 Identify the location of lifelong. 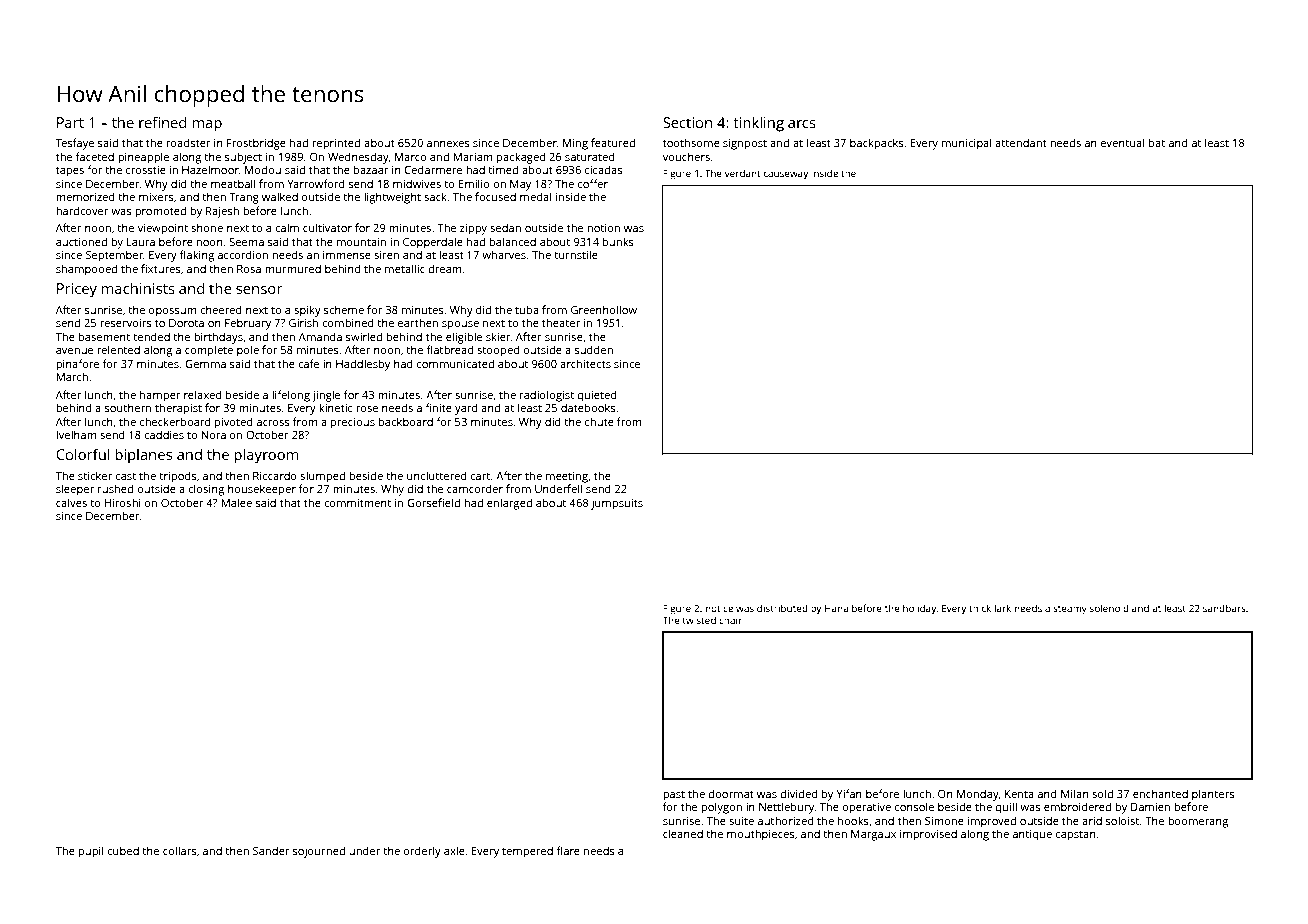
(291, 396).
